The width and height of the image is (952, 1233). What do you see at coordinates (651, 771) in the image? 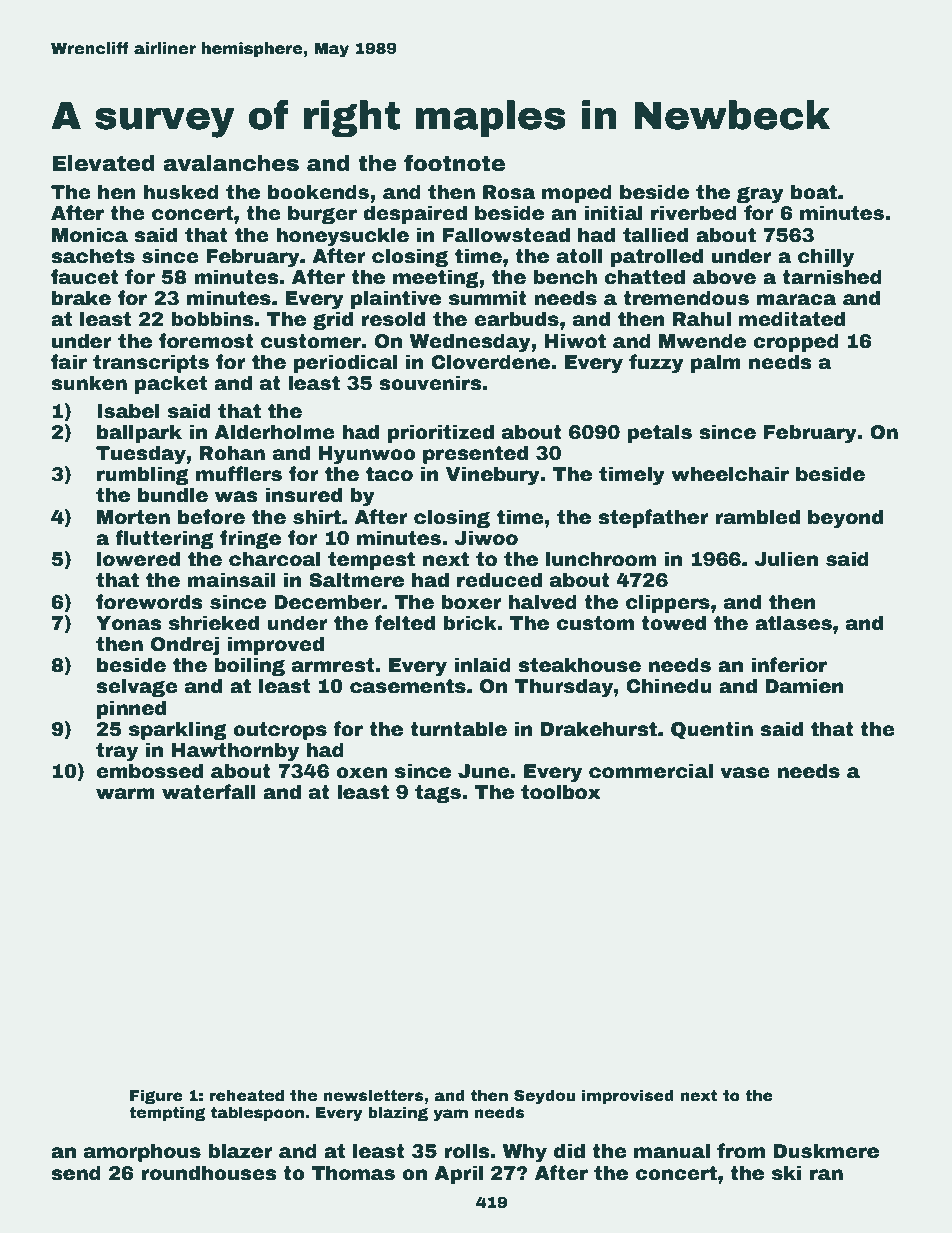
I see `commercial` at bounding box center [651, 771].
